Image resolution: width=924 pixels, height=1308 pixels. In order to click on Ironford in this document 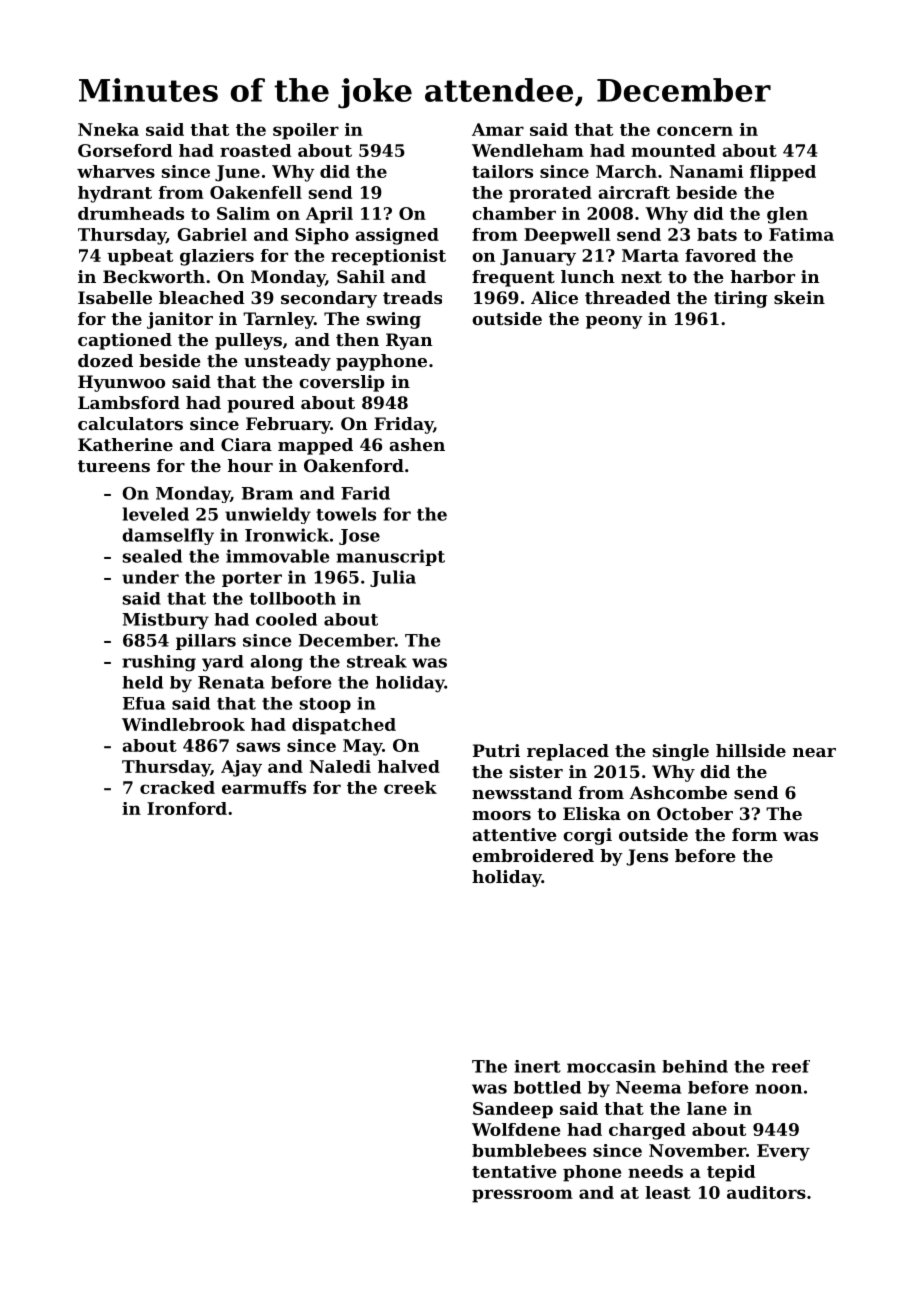, I will do `click(187, 808)`.
